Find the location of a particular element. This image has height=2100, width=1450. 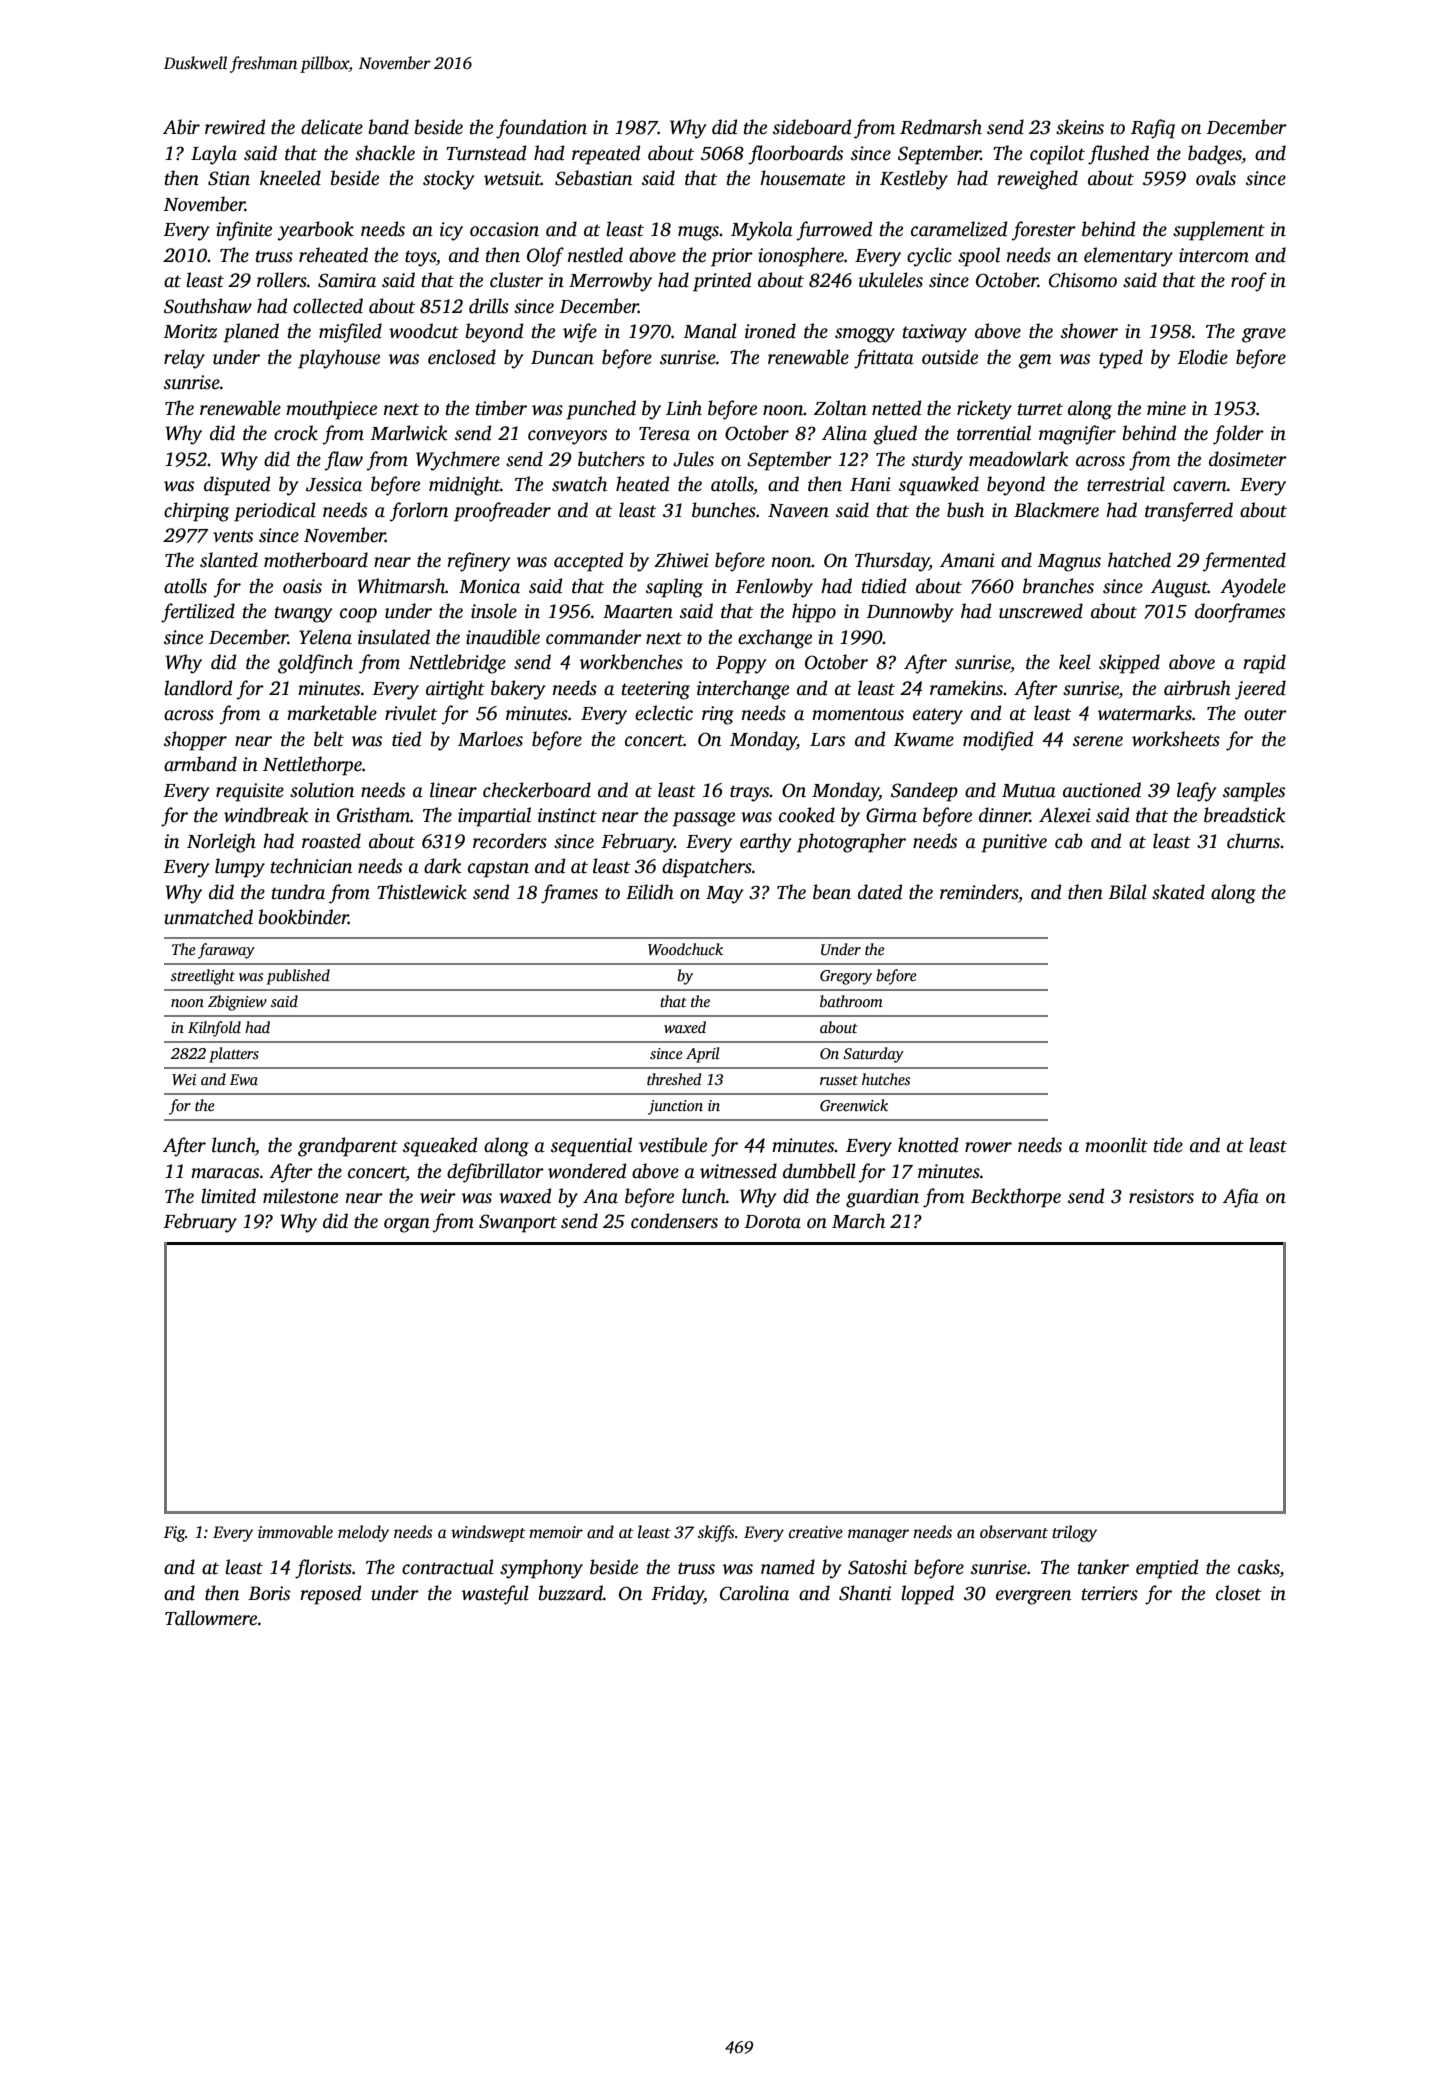

skeins is located at coordinates (1080, 127).
